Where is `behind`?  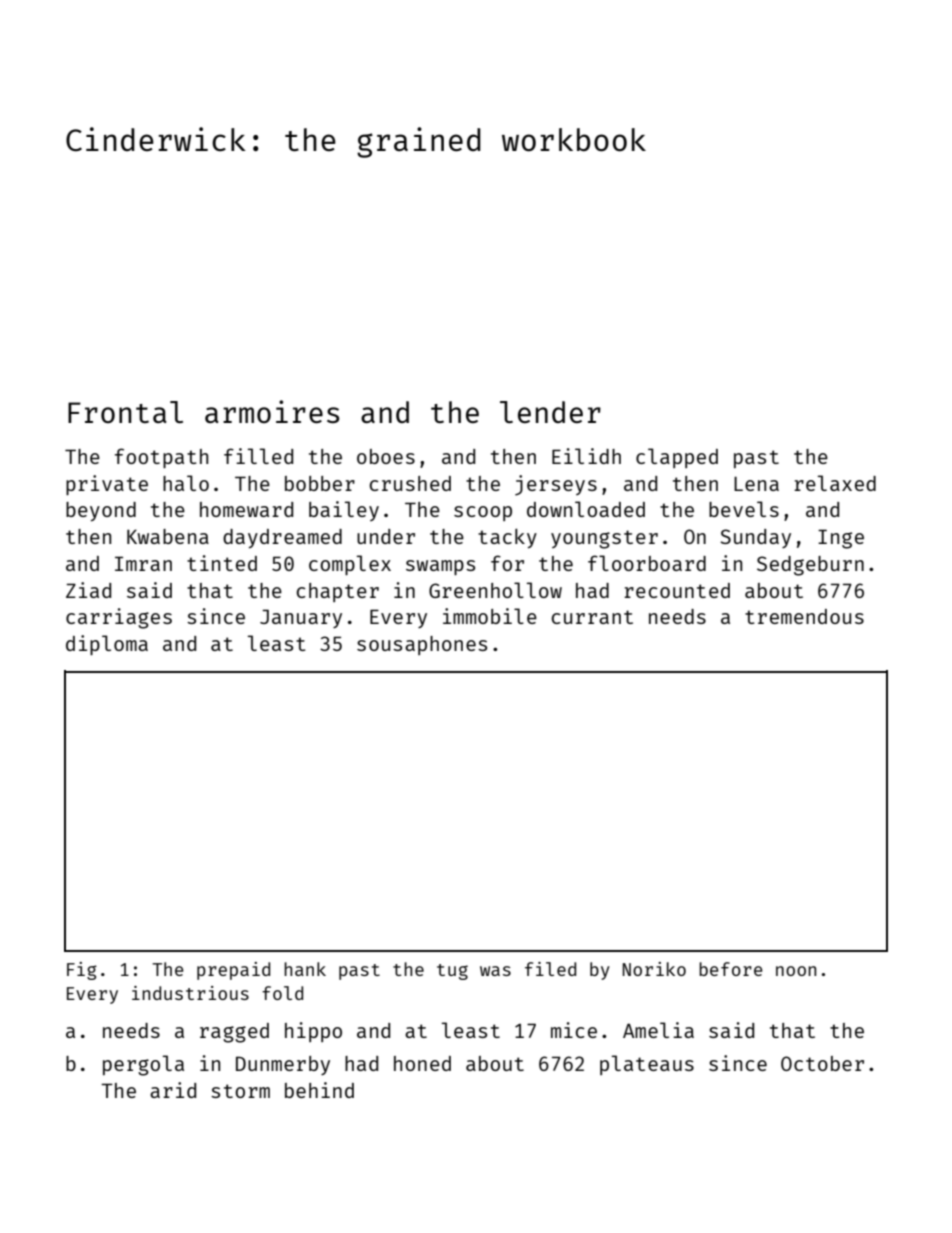 behind is located at coordinates (319, 1090).
